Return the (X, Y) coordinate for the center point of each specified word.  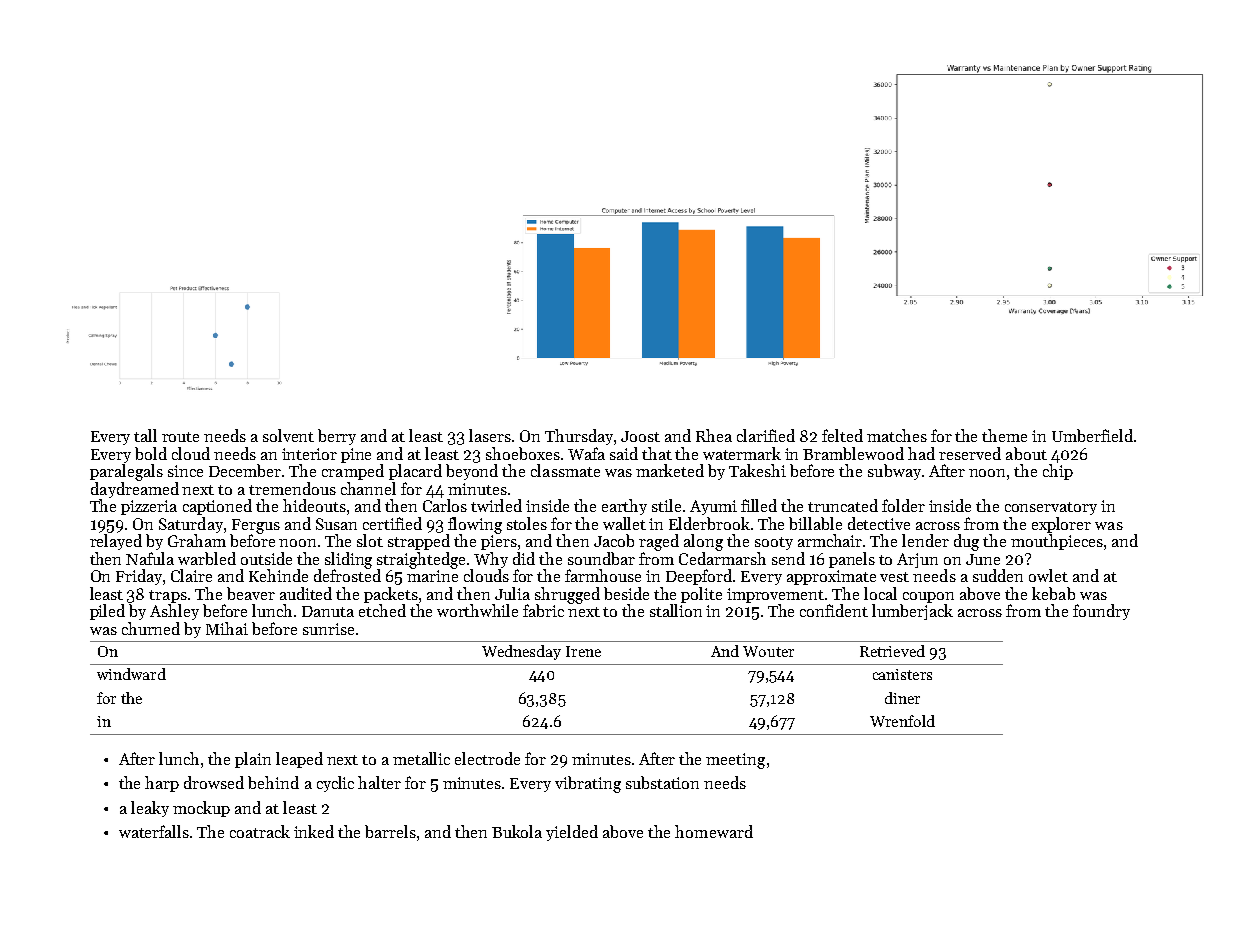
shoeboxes (523, 453)
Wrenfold (902, 721)
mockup (201, 809)
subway (894, 472)
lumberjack (912, 612)
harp (162, 784)
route (180, 437)
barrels (390, 831)
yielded (572, 833)
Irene (583, 651)
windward (131, 674)
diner (902, 698)
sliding (348, 560)
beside (626, 593)
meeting (735, 761)
